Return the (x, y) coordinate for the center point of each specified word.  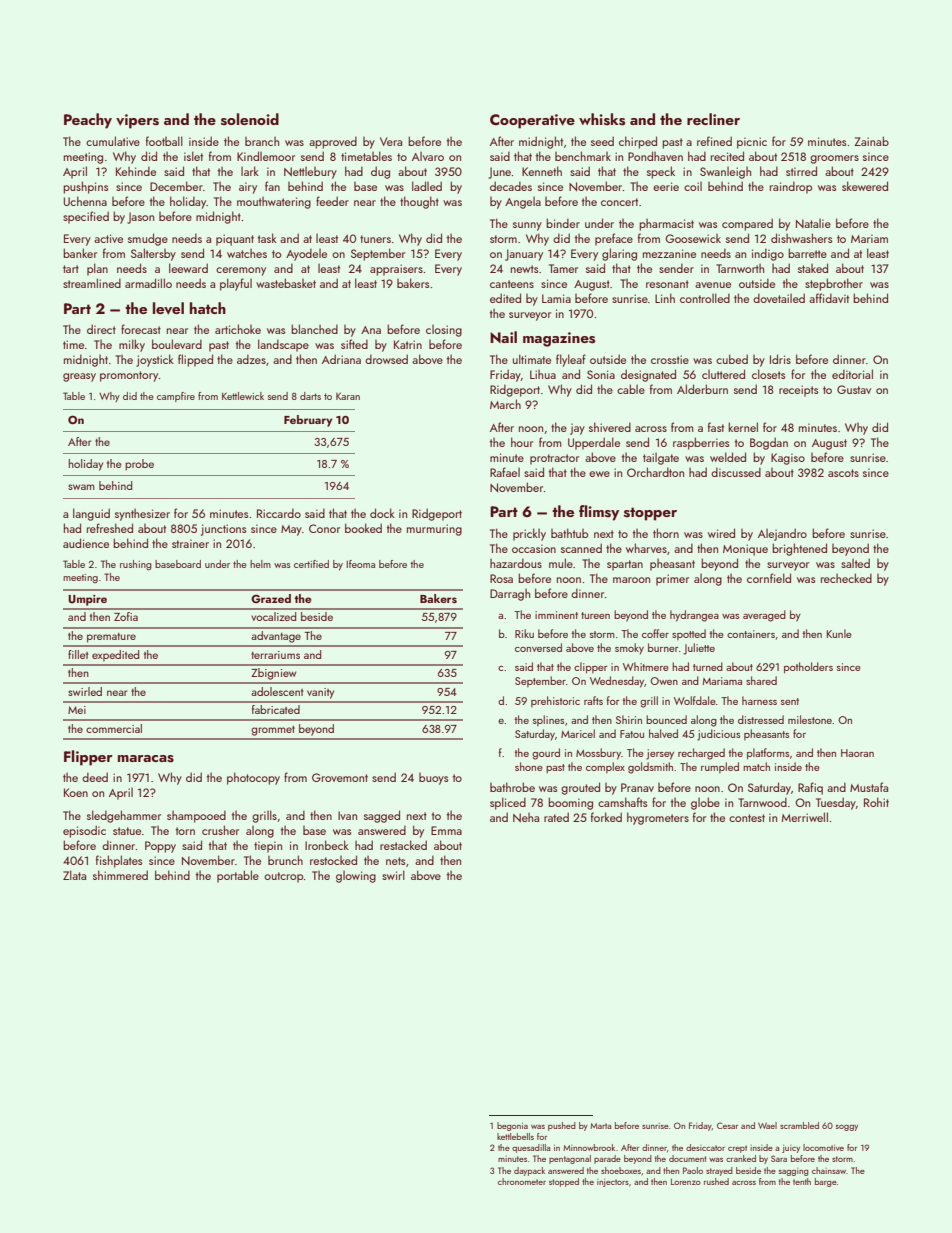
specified (86, 217)
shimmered (120, 875)
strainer (190, 543)
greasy (79, 377)
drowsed (386, 359)
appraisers (396, 270)
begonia (512, 1126)
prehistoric (555, 701)
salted (855, 563)
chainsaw (829, 1170)
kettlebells (515, 1136)
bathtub (569, 533)
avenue (713, 285)
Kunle (839, 633)
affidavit (829, 298)
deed (95, 777)
